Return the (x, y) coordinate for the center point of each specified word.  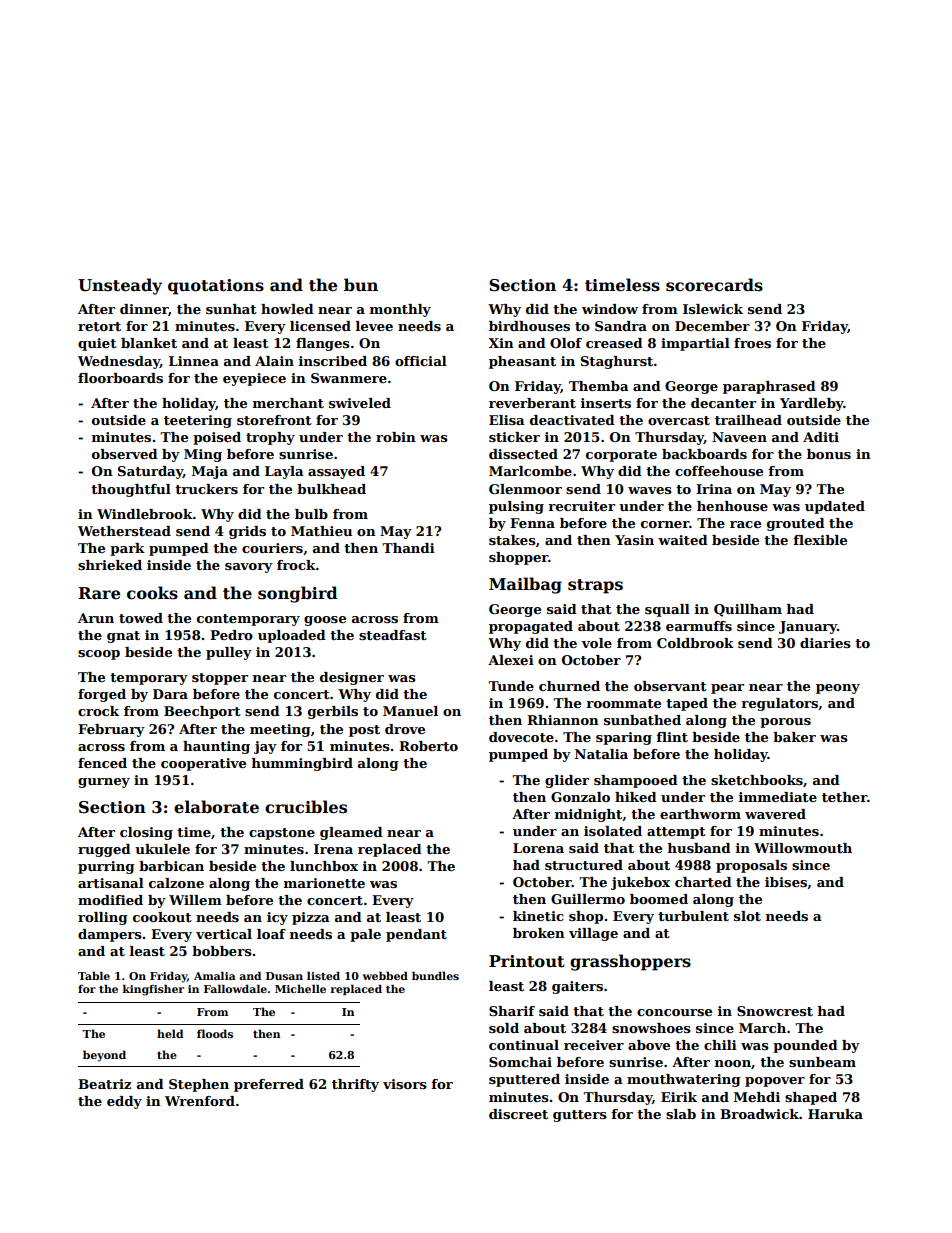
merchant (288, 403)
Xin (501, 343)
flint (672, 737)
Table (94, 975)
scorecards (714, 285)
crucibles (306, 807)
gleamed (351, 833)
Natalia (601, 754)
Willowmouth (803, 848)
